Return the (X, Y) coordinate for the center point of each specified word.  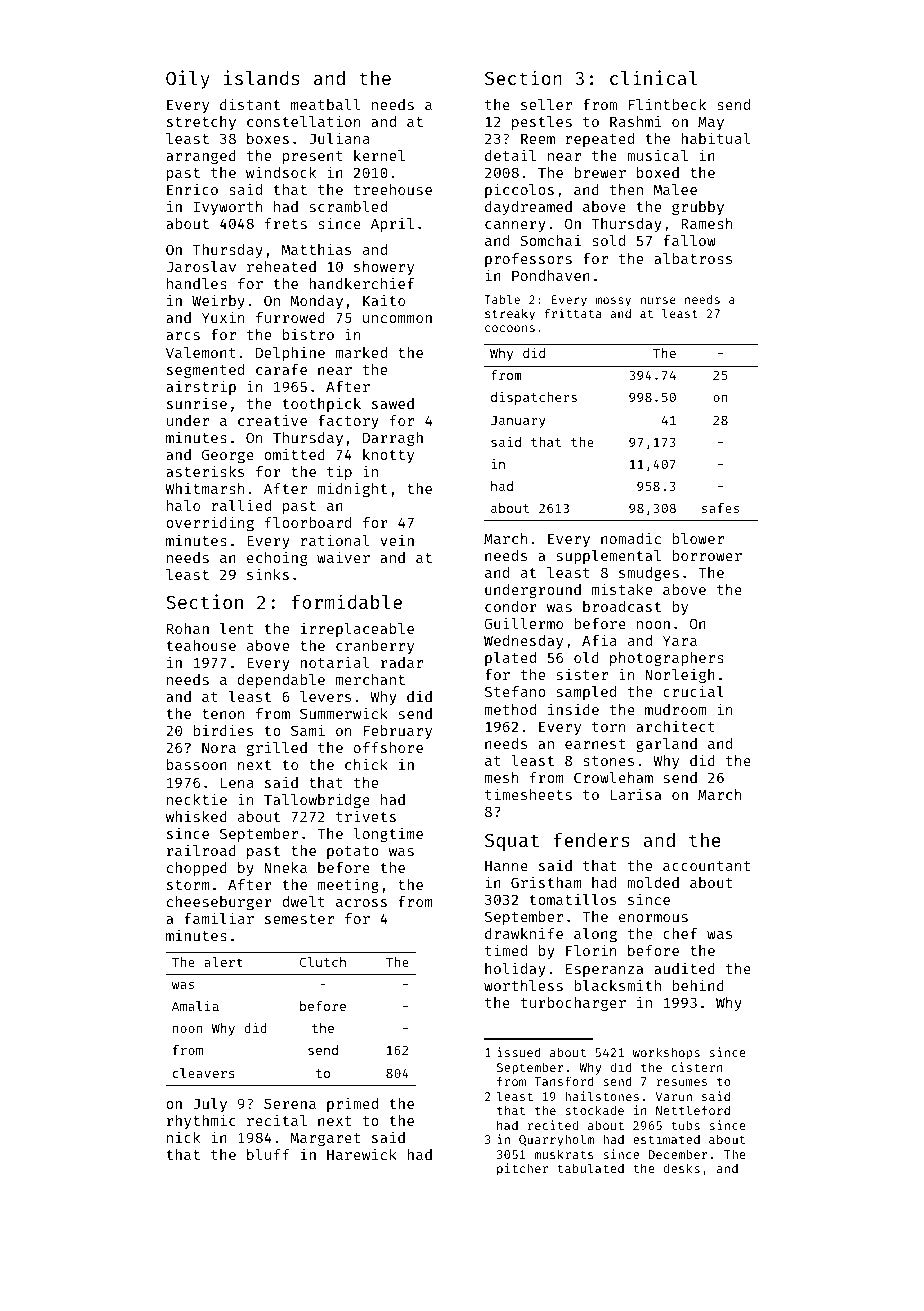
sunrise (197, 403)
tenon (223, 714)
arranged (201, 157)
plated (510, 659)
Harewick (362, 1154)
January (518, 422)
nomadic (631, 538)
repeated (600, 140)
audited (684, 968)
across (361, 903)
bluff (268, 1154)
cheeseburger (219, 903)
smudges (649, 574)
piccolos (519, 190)
